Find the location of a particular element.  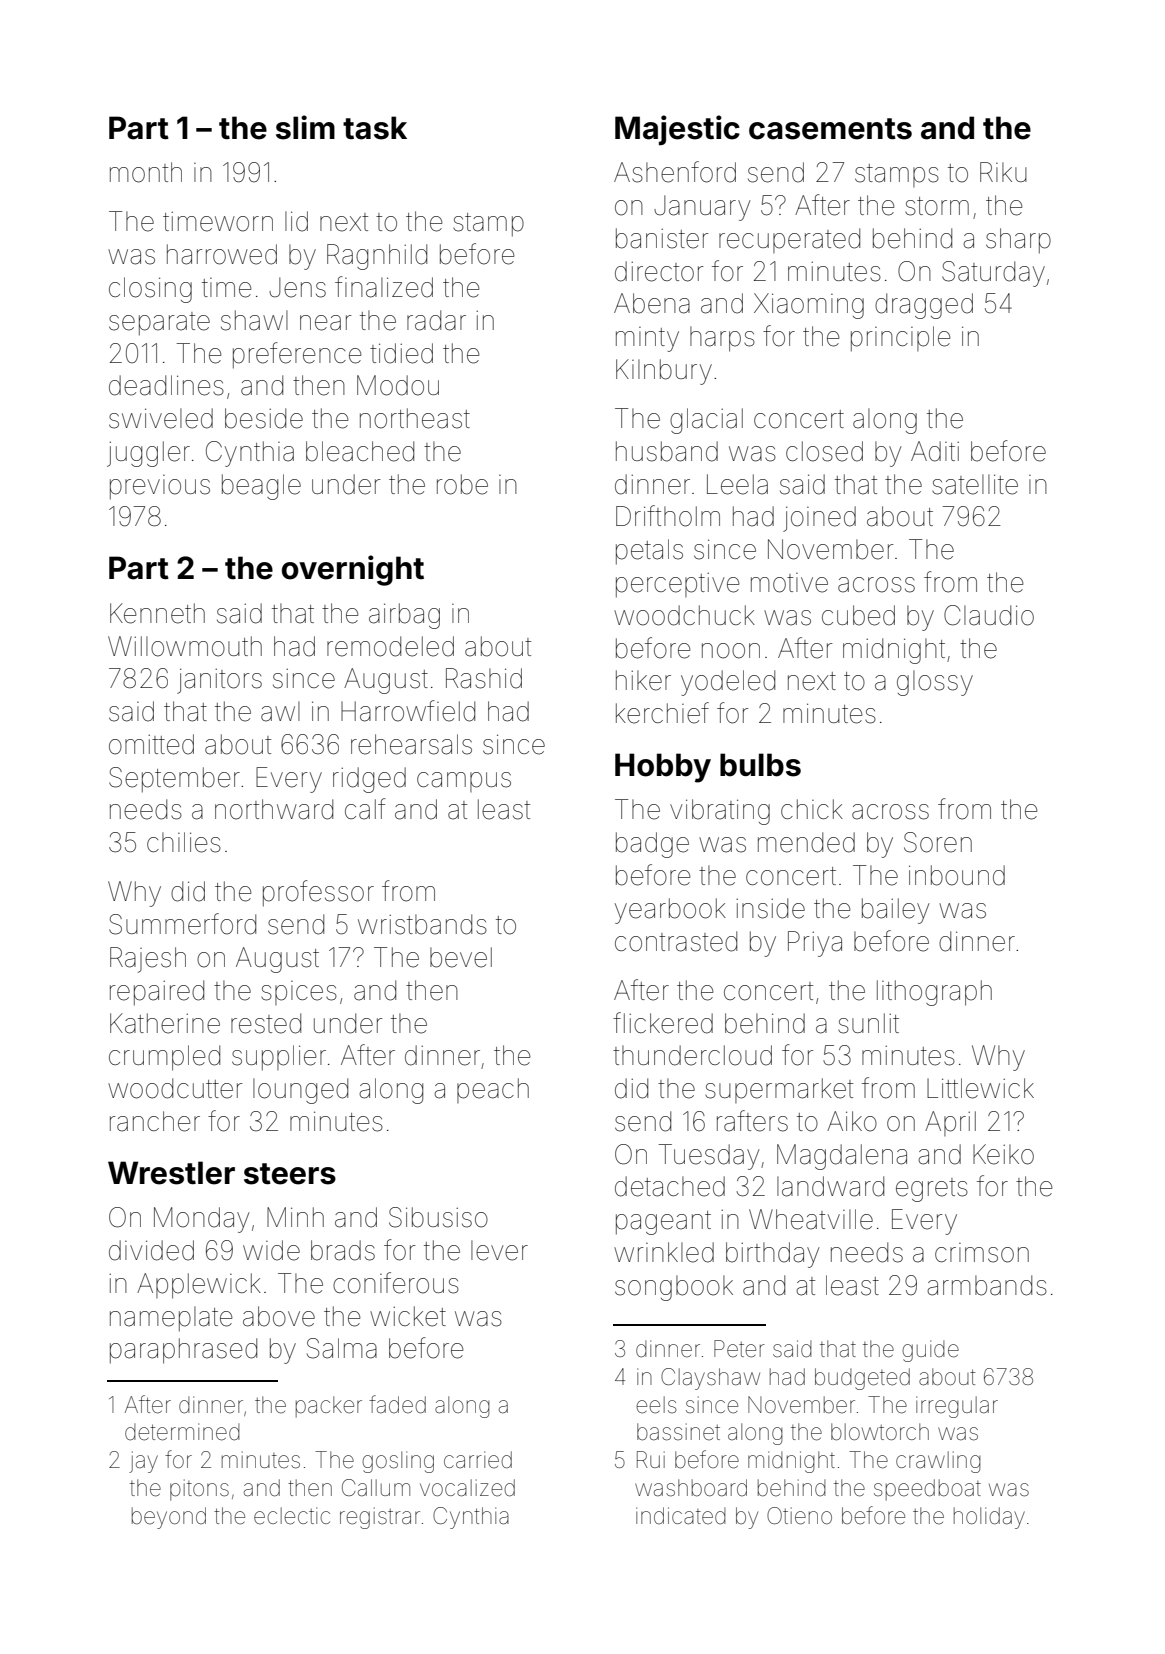

beyond is located at coordinates (169, 1518).
